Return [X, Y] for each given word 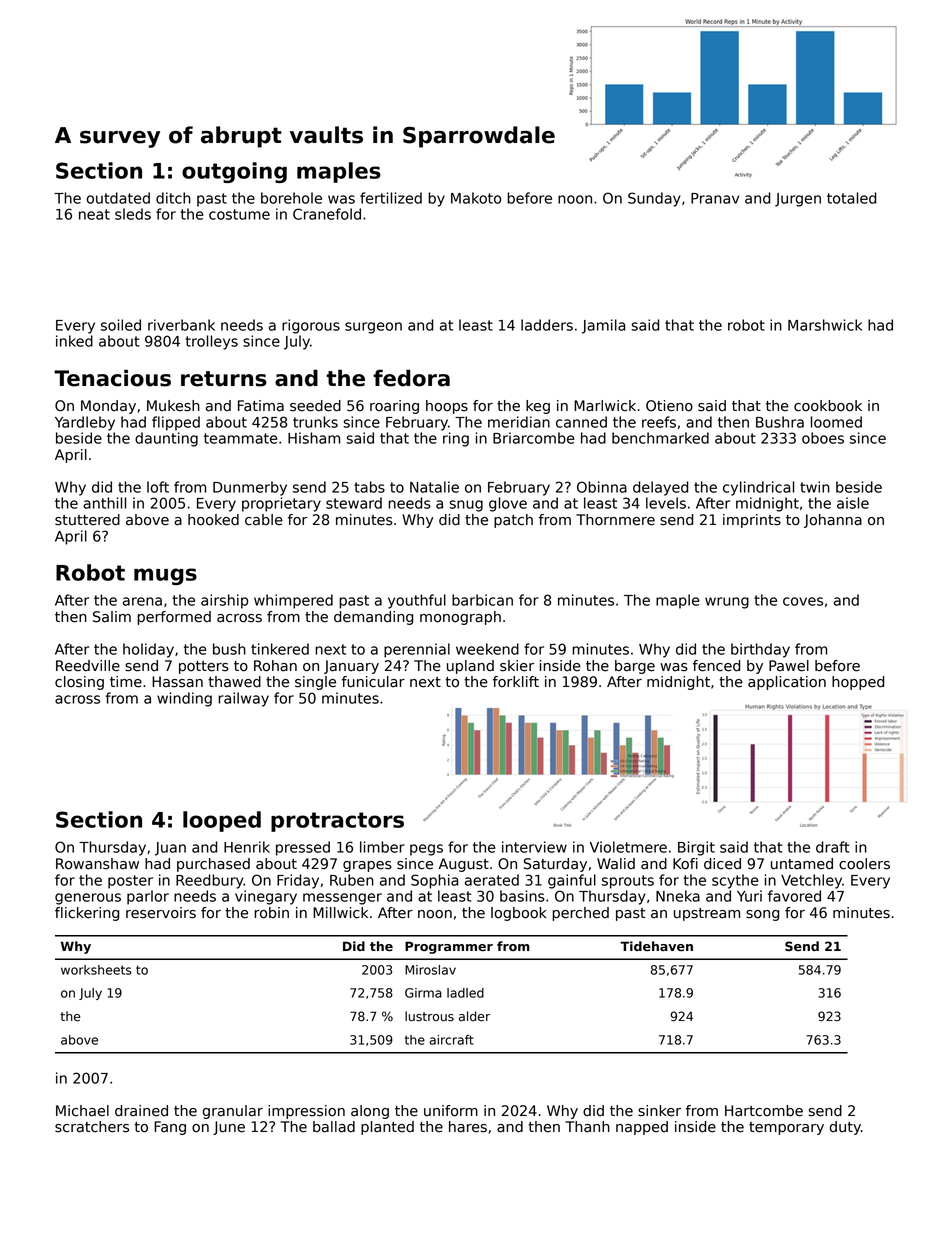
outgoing [234, 172]
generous [88, 899]
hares [468, 1127]
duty [845, 1128]
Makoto [476, 198]
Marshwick [825, 325]
